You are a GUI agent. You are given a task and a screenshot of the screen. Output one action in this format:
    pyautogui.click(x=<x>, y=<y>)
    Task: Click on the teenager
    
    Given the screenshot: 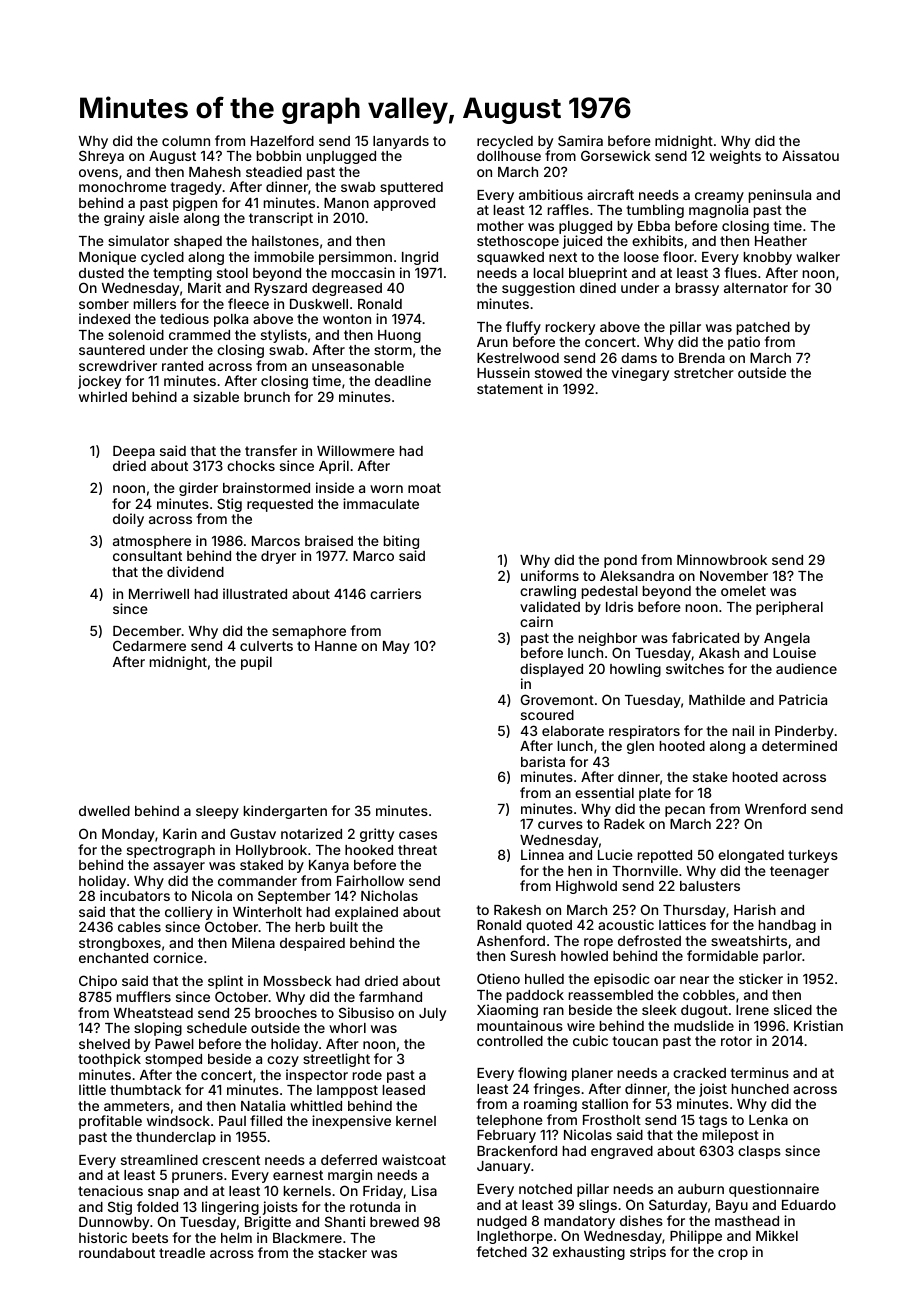 What is the action you would take?
    pyautogui.click(x=799, y=872)
